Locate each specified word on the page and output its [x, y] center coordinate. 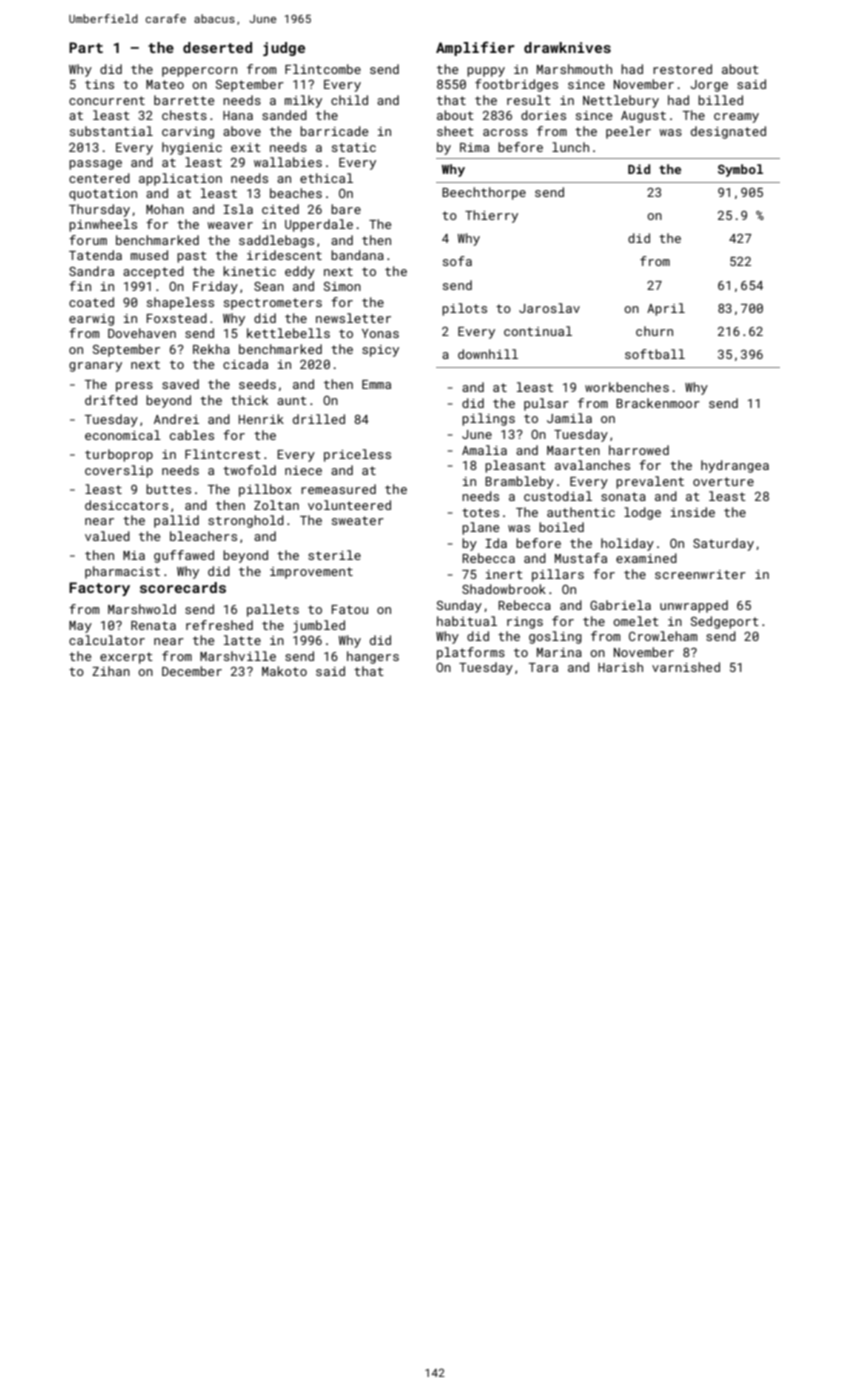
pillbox [265, 490]
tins [99, 84]
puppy [486, 72]
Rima [474, 147]
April [666, 309]
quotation [103, 195]
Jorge [709, 86]
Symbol [740, 170]
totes [480, 512]
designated [728, 132]
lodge [642, 513]
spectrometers [273, 304]
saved [180, 384]
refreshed [219, 625]
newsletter [353, 318]
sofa [457, 261]
